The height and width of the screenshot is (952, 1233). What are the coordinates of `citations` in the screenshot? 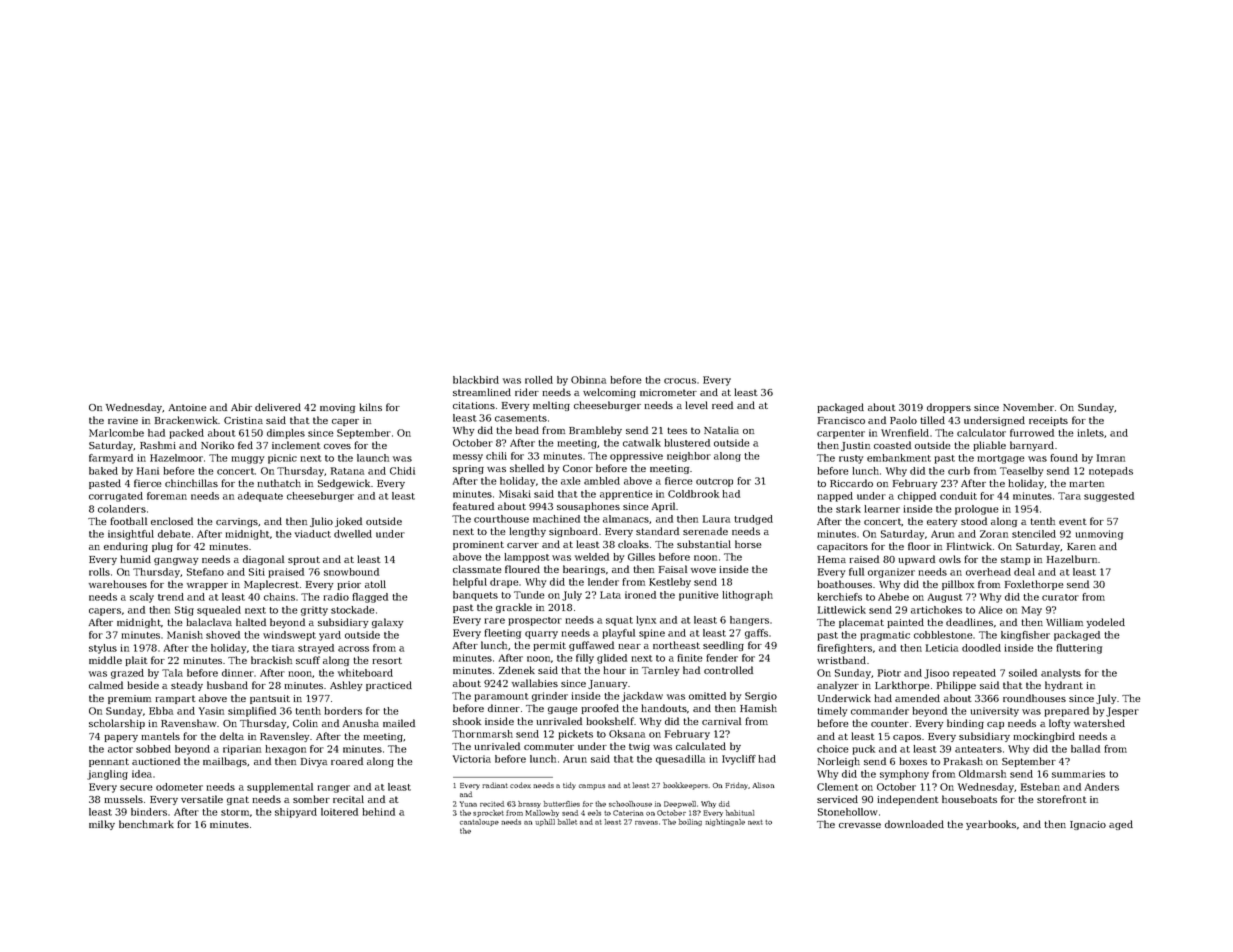 It's located at (474, 405).
